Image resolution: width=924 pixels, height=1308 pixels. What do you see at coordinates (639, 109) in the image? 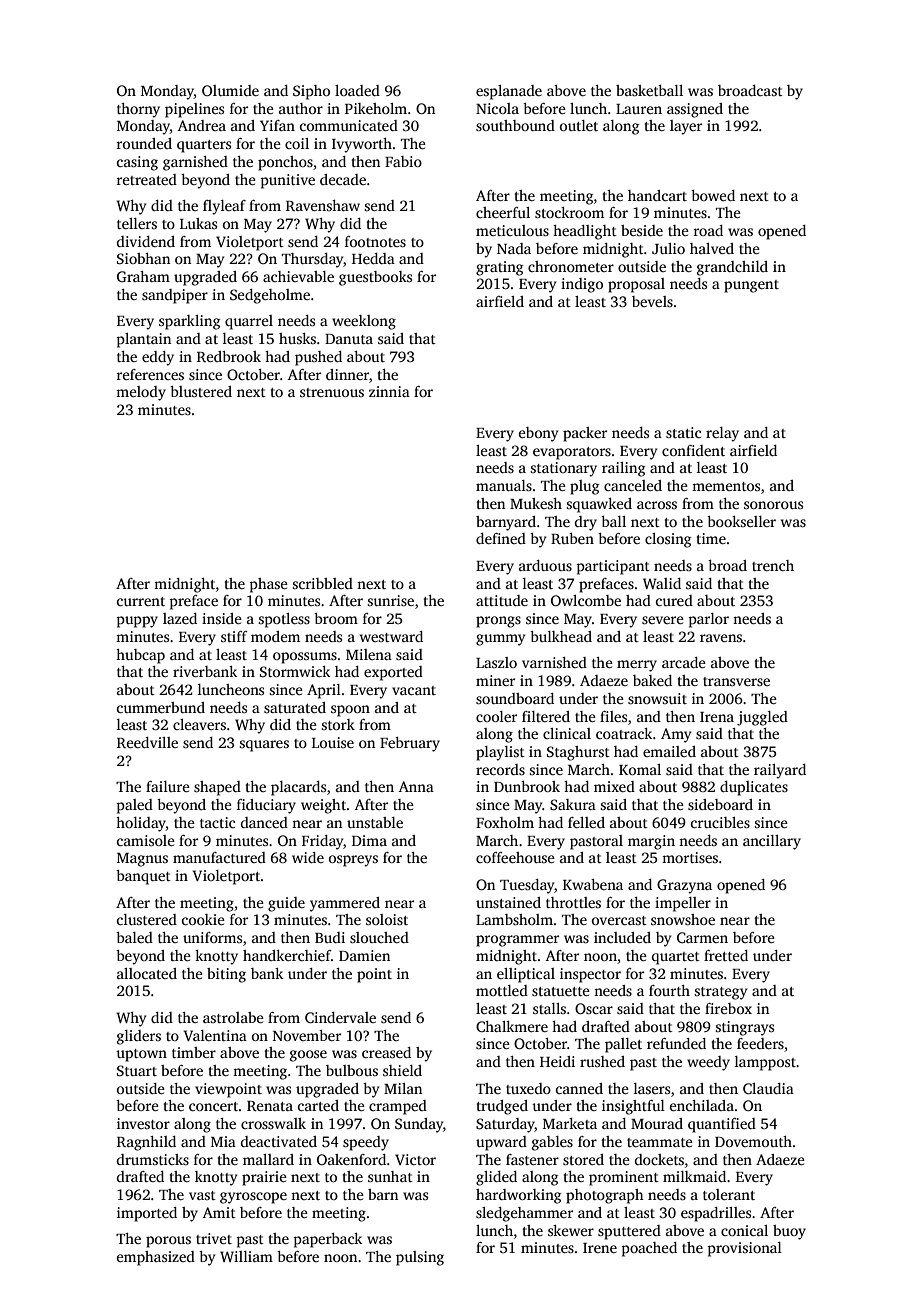
I see `Lauren` at bounding box center [639, 109].
